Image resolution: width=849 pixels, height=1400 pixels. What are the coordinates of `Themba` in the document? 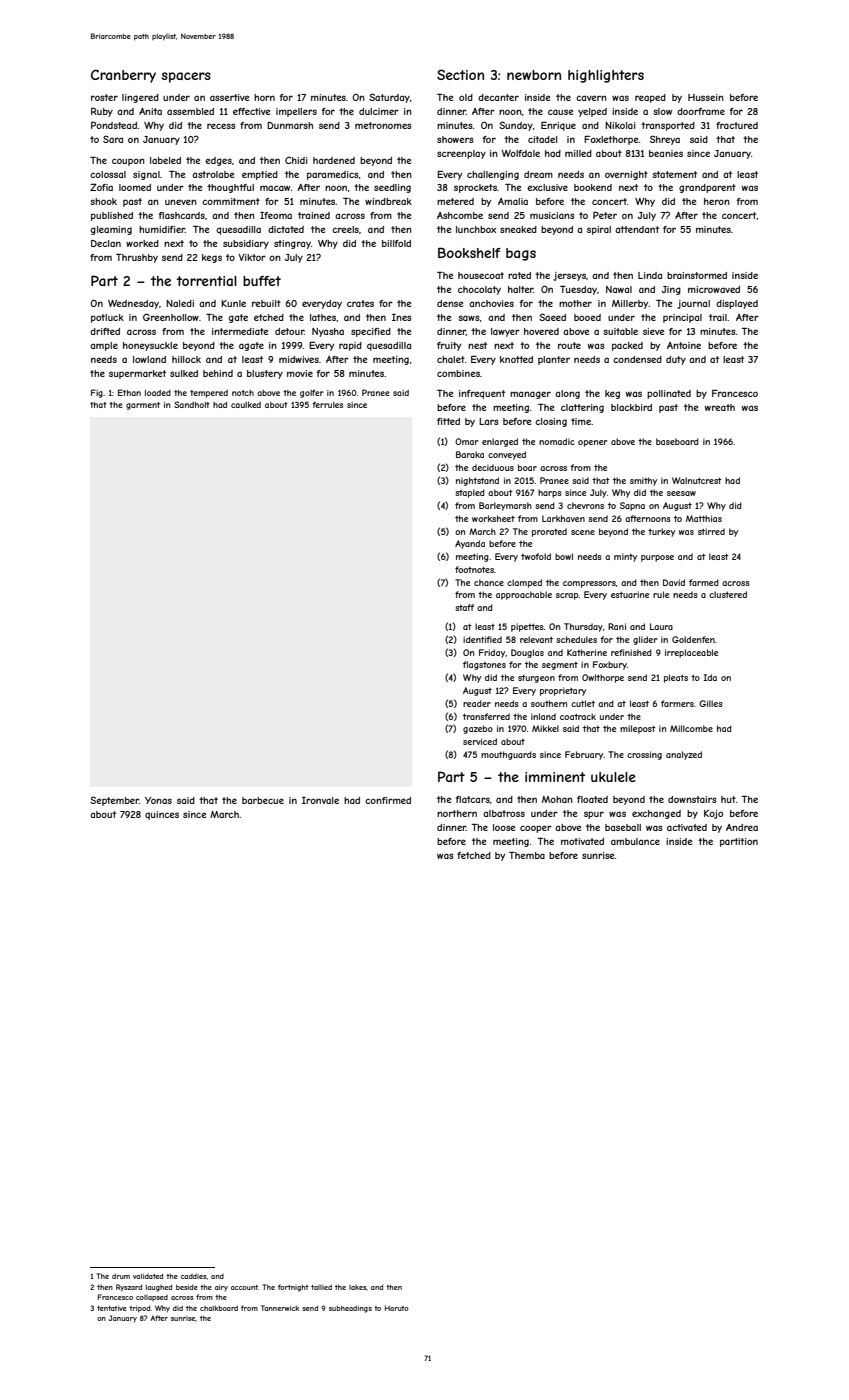 It's located at (527, 855).
